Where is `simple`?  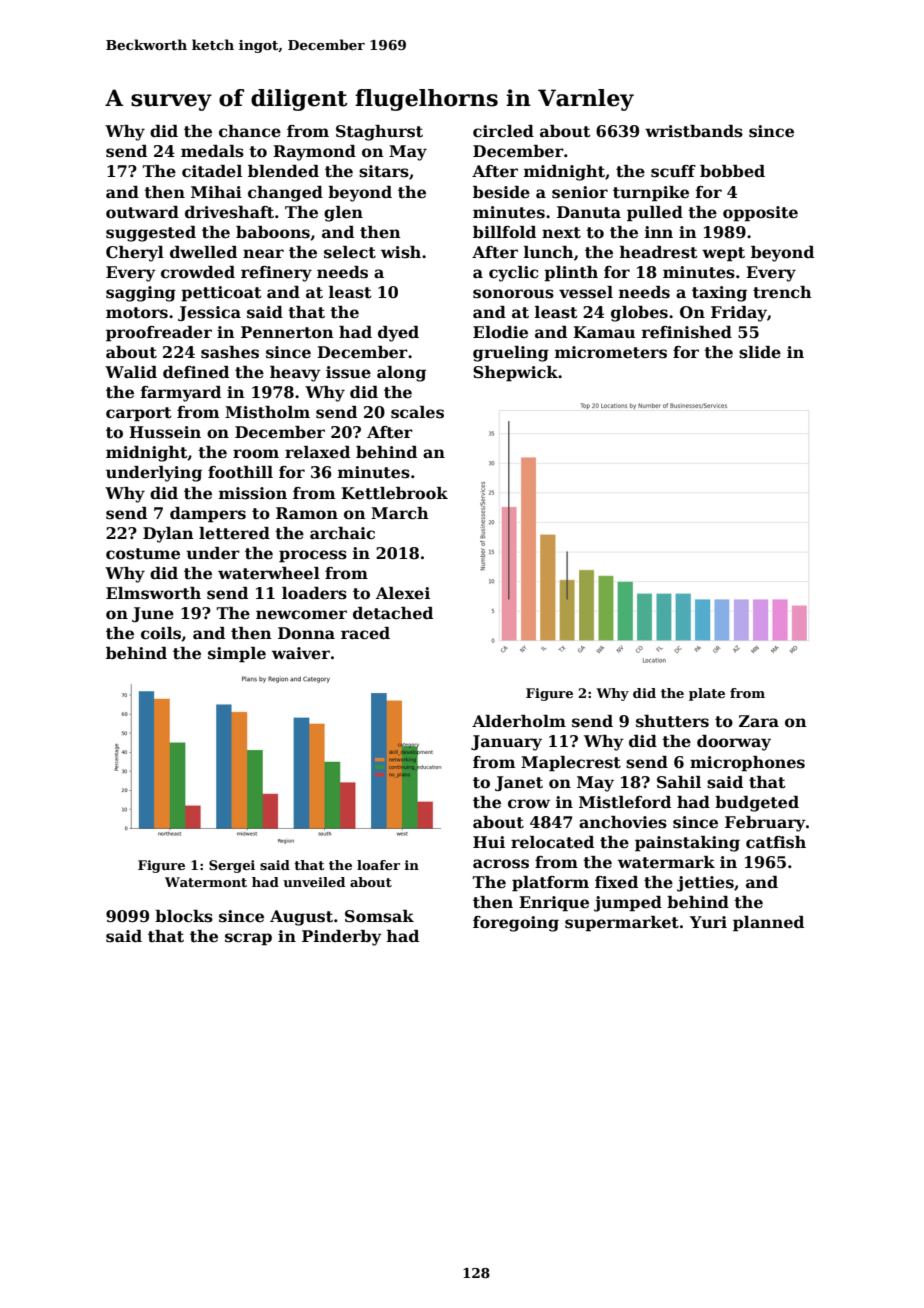
simple is located at coordinates (237, 655).
